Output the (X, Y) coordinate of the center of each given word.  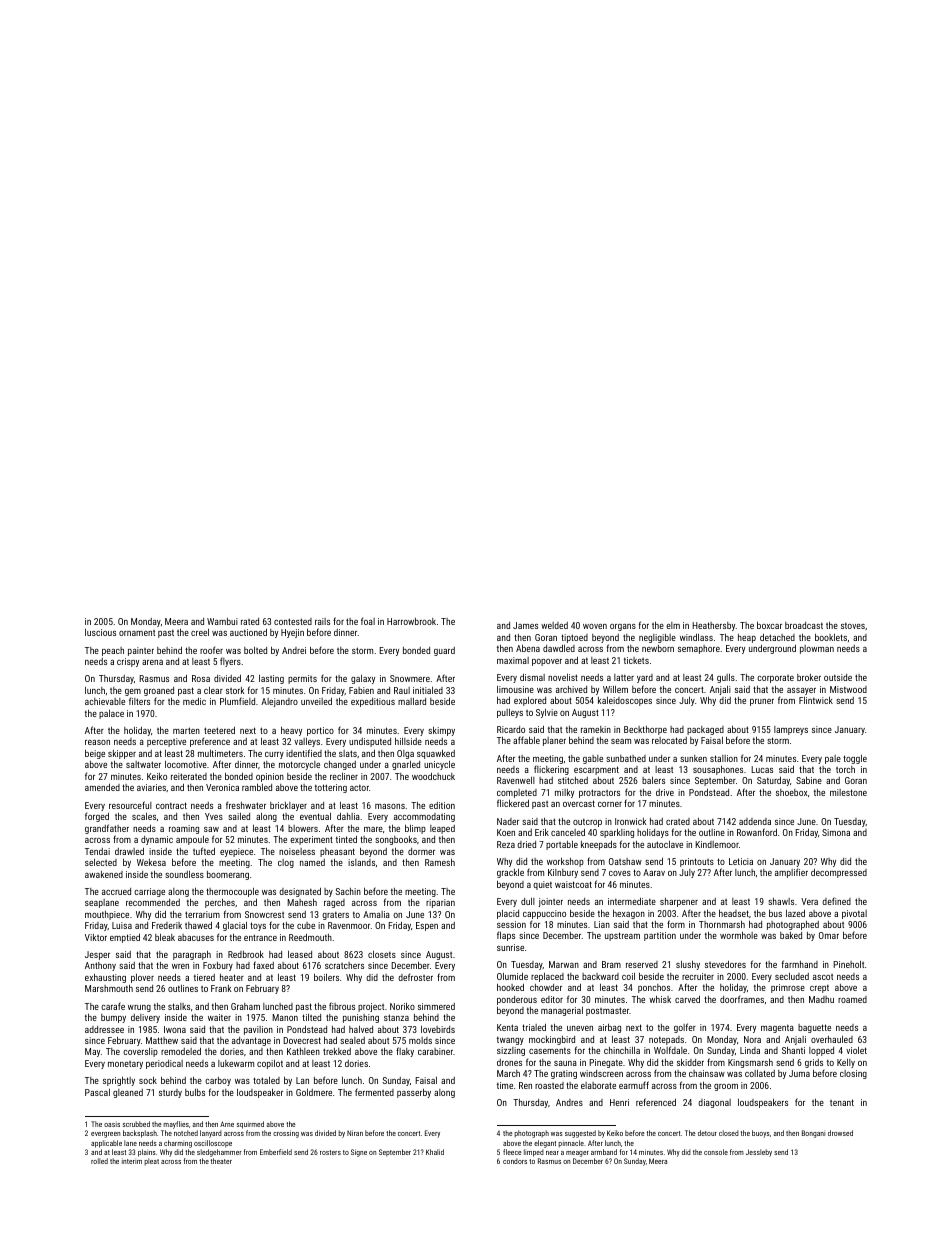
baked (791, 935)
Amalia (376, 914)
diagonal (714, 1103)
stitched (573, 780)
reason (97, 742)
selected (101, 862)
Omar (829, 935)
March (508, 1073)
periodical (164, 1064)
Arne (227, 1124)
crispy (128, 662)
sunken (693, 758)
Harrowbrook (411, 621)
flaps (506, 936)
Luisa (122, 925)
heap (747, 638)
